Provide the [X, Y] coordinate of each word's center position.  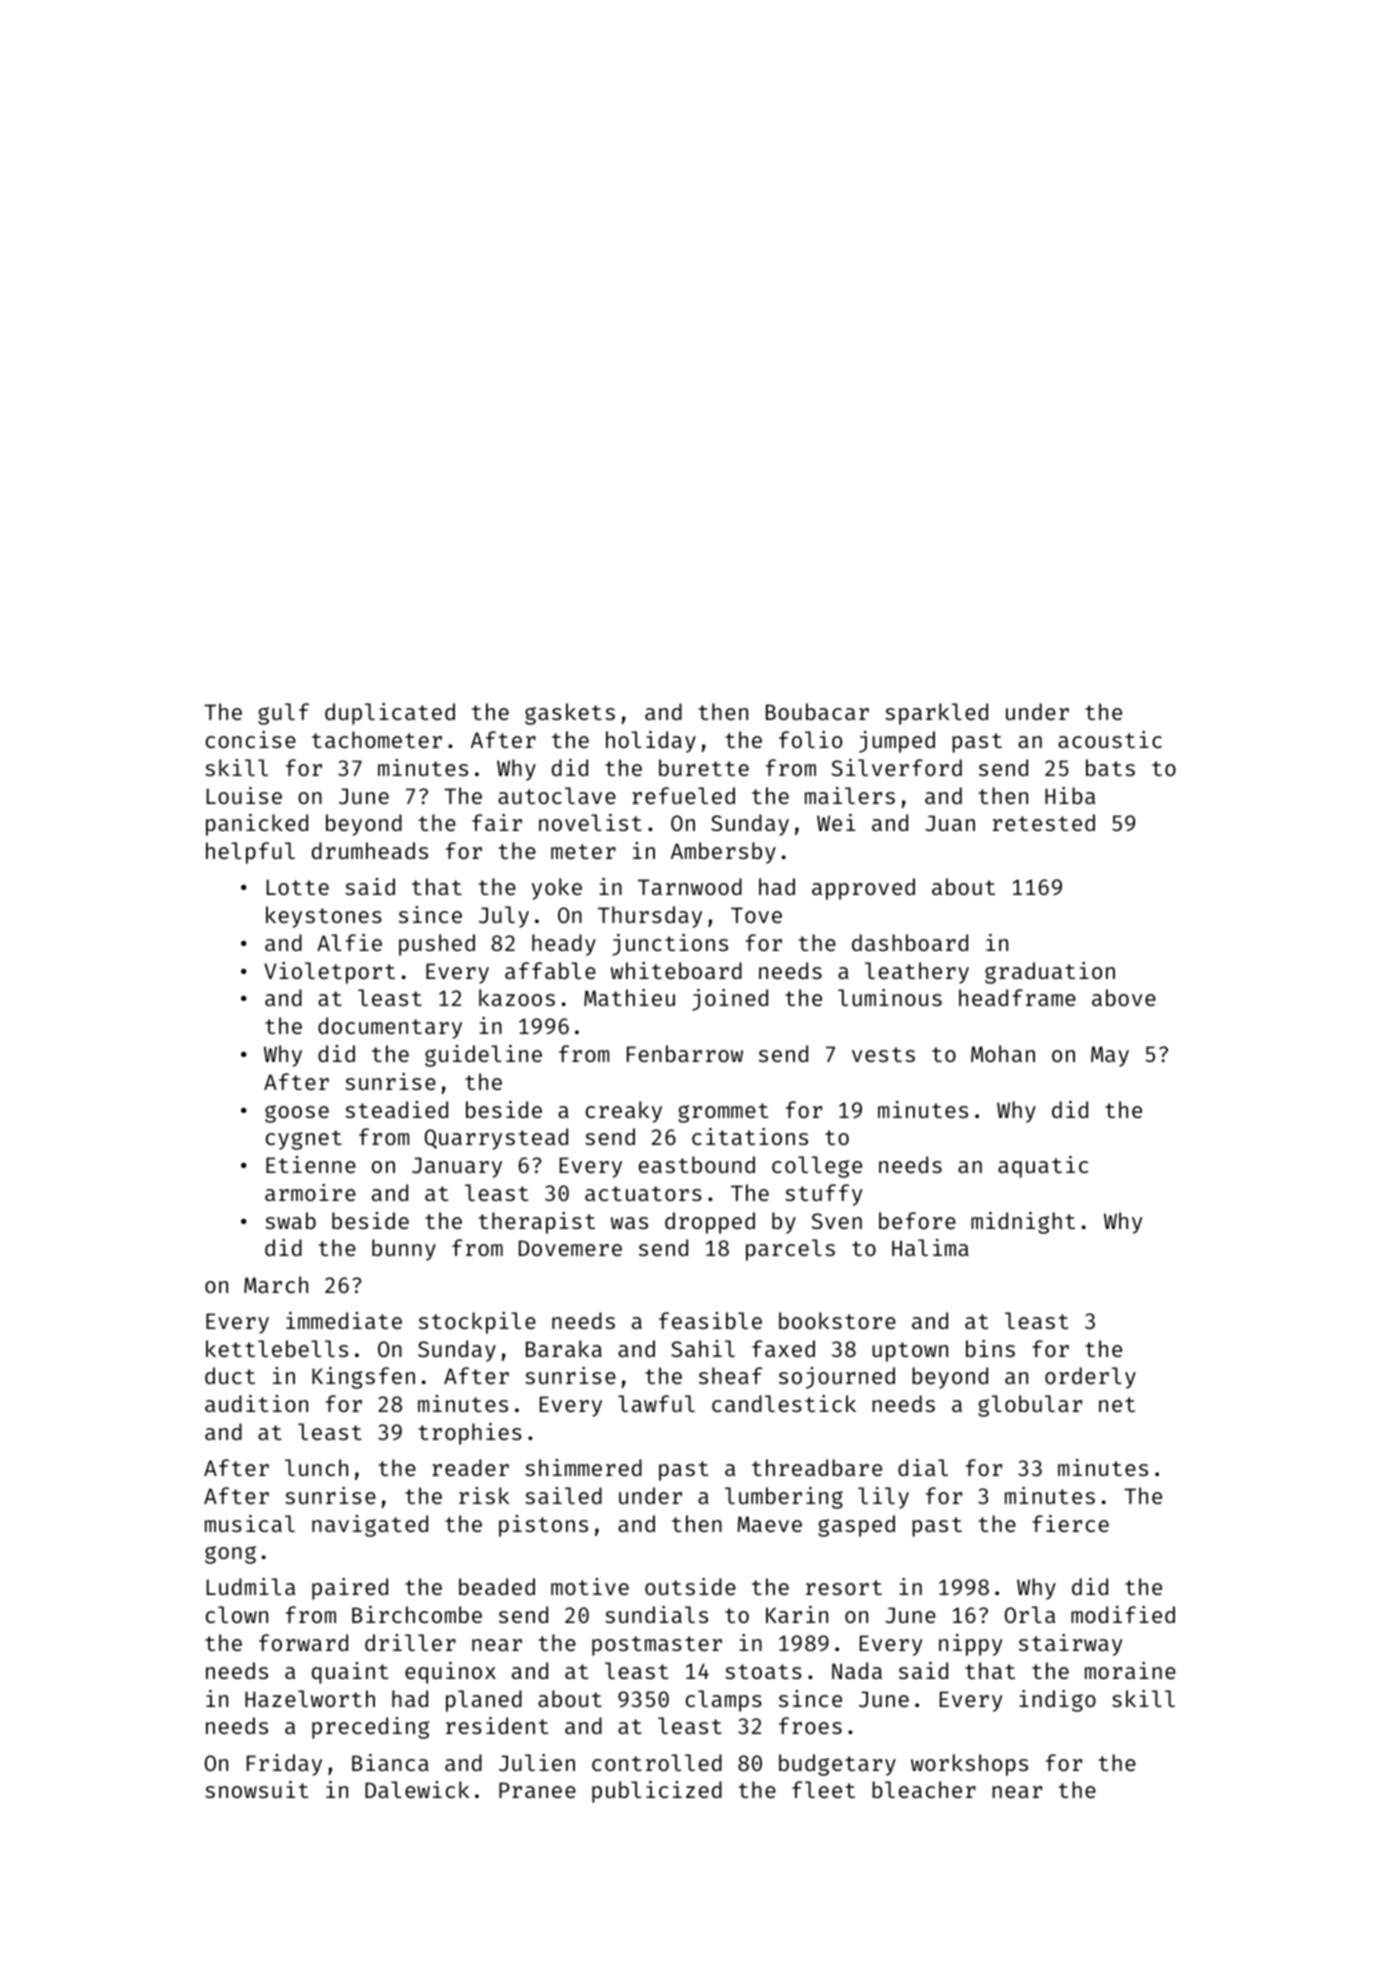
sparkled [936, 714]
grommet [723, 1113]
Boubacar [817, 711]
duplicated [390, 714]
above [1124, 997]
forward [303, 1642]
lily [883, 1498]
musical [250, 1523]
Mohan [1003, 1053]
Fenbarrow [685, 1053]
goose [297, 1114]
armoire [310, 1192]
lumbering [784, 1498]
